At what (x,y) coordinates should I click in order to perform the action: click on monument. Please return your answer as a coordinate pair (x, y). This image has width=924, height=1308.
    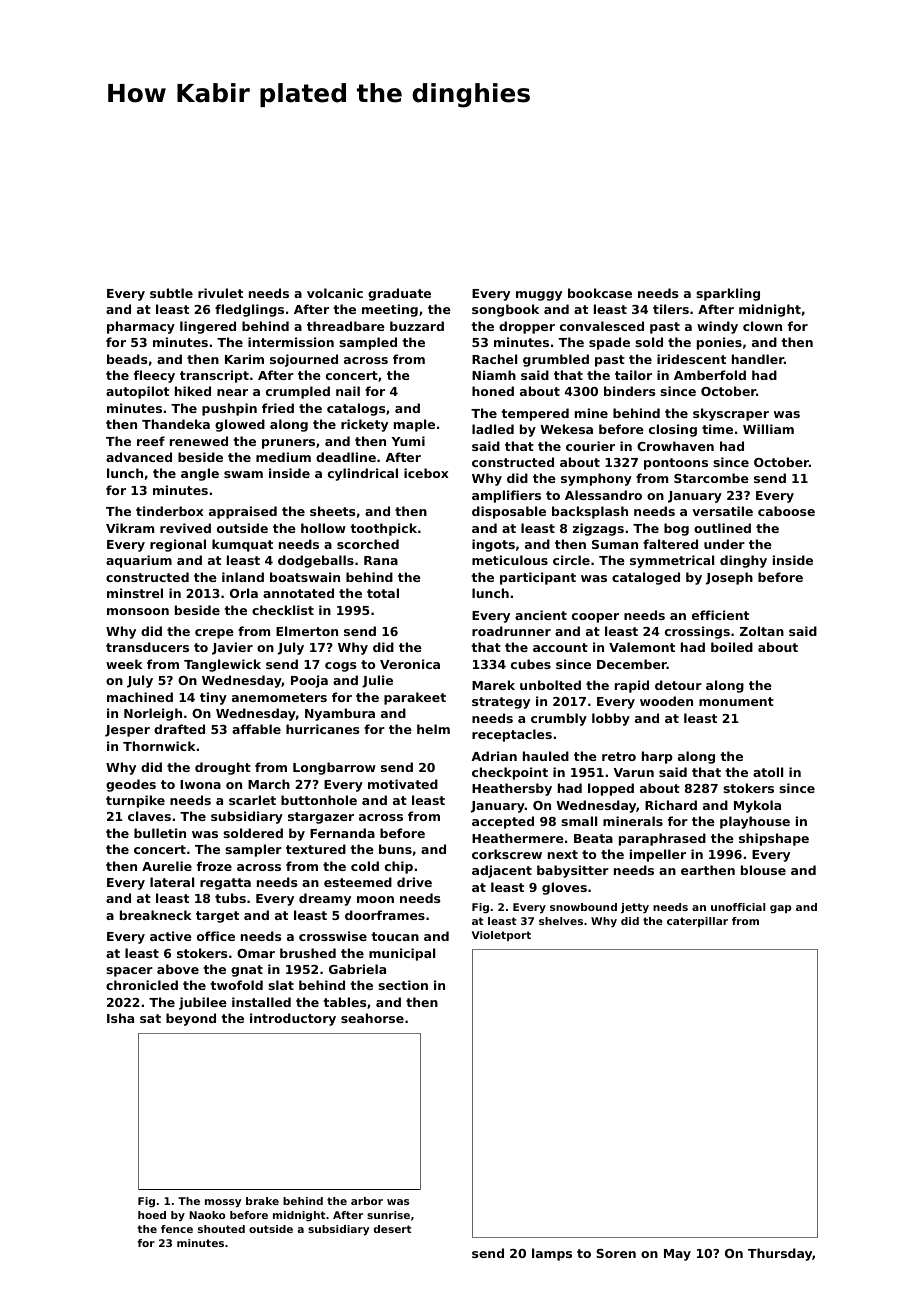
    Looking at the image, I should click on (736, 701).
